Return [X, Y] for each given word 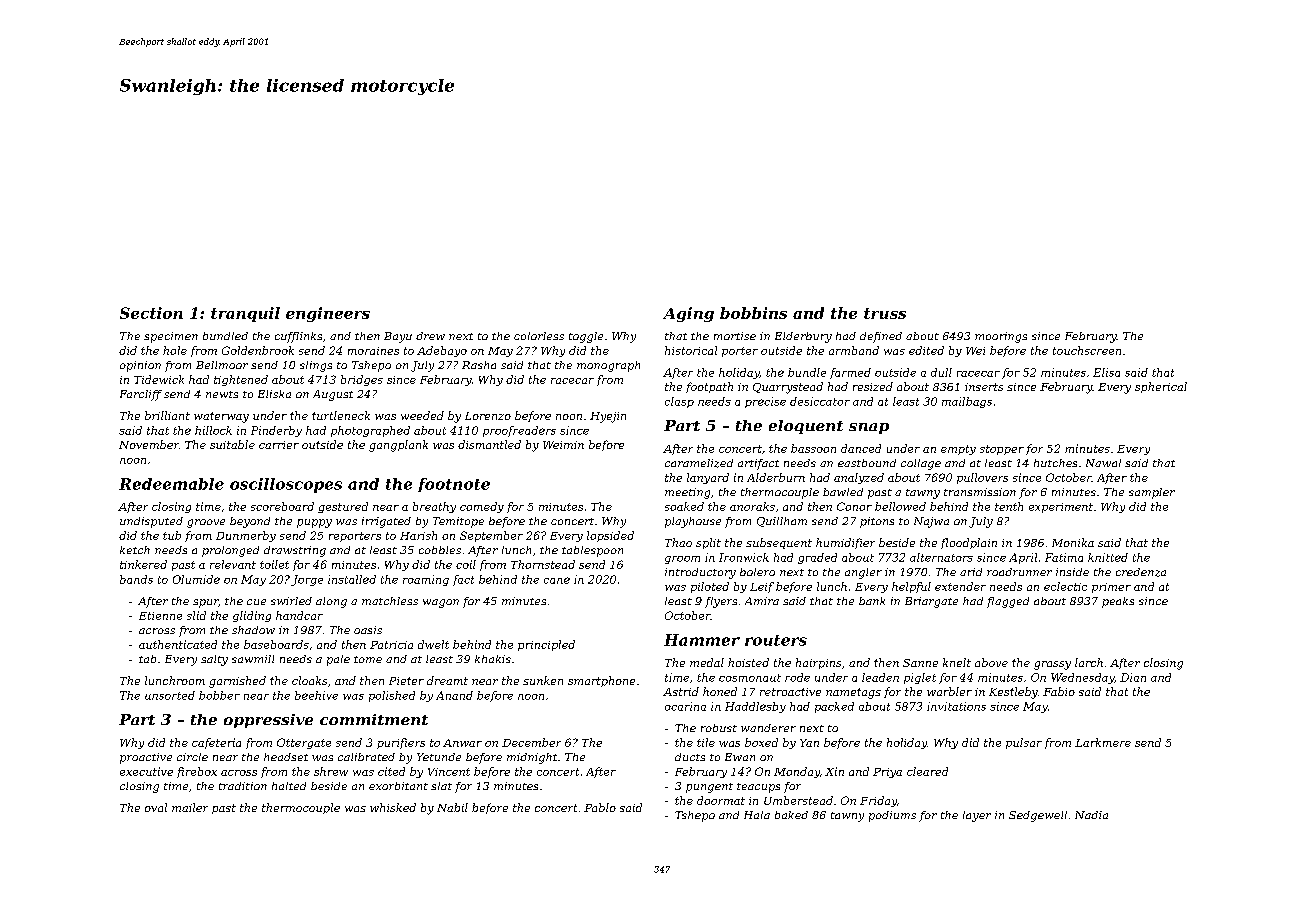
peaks [1118, 602]
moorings [1001, 337]
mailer [190, 807]
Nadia [1091, 815]
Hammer [702, 640]
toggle [586, 337]
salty [214, 660]
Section [151, 313]
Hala [757, 815]
